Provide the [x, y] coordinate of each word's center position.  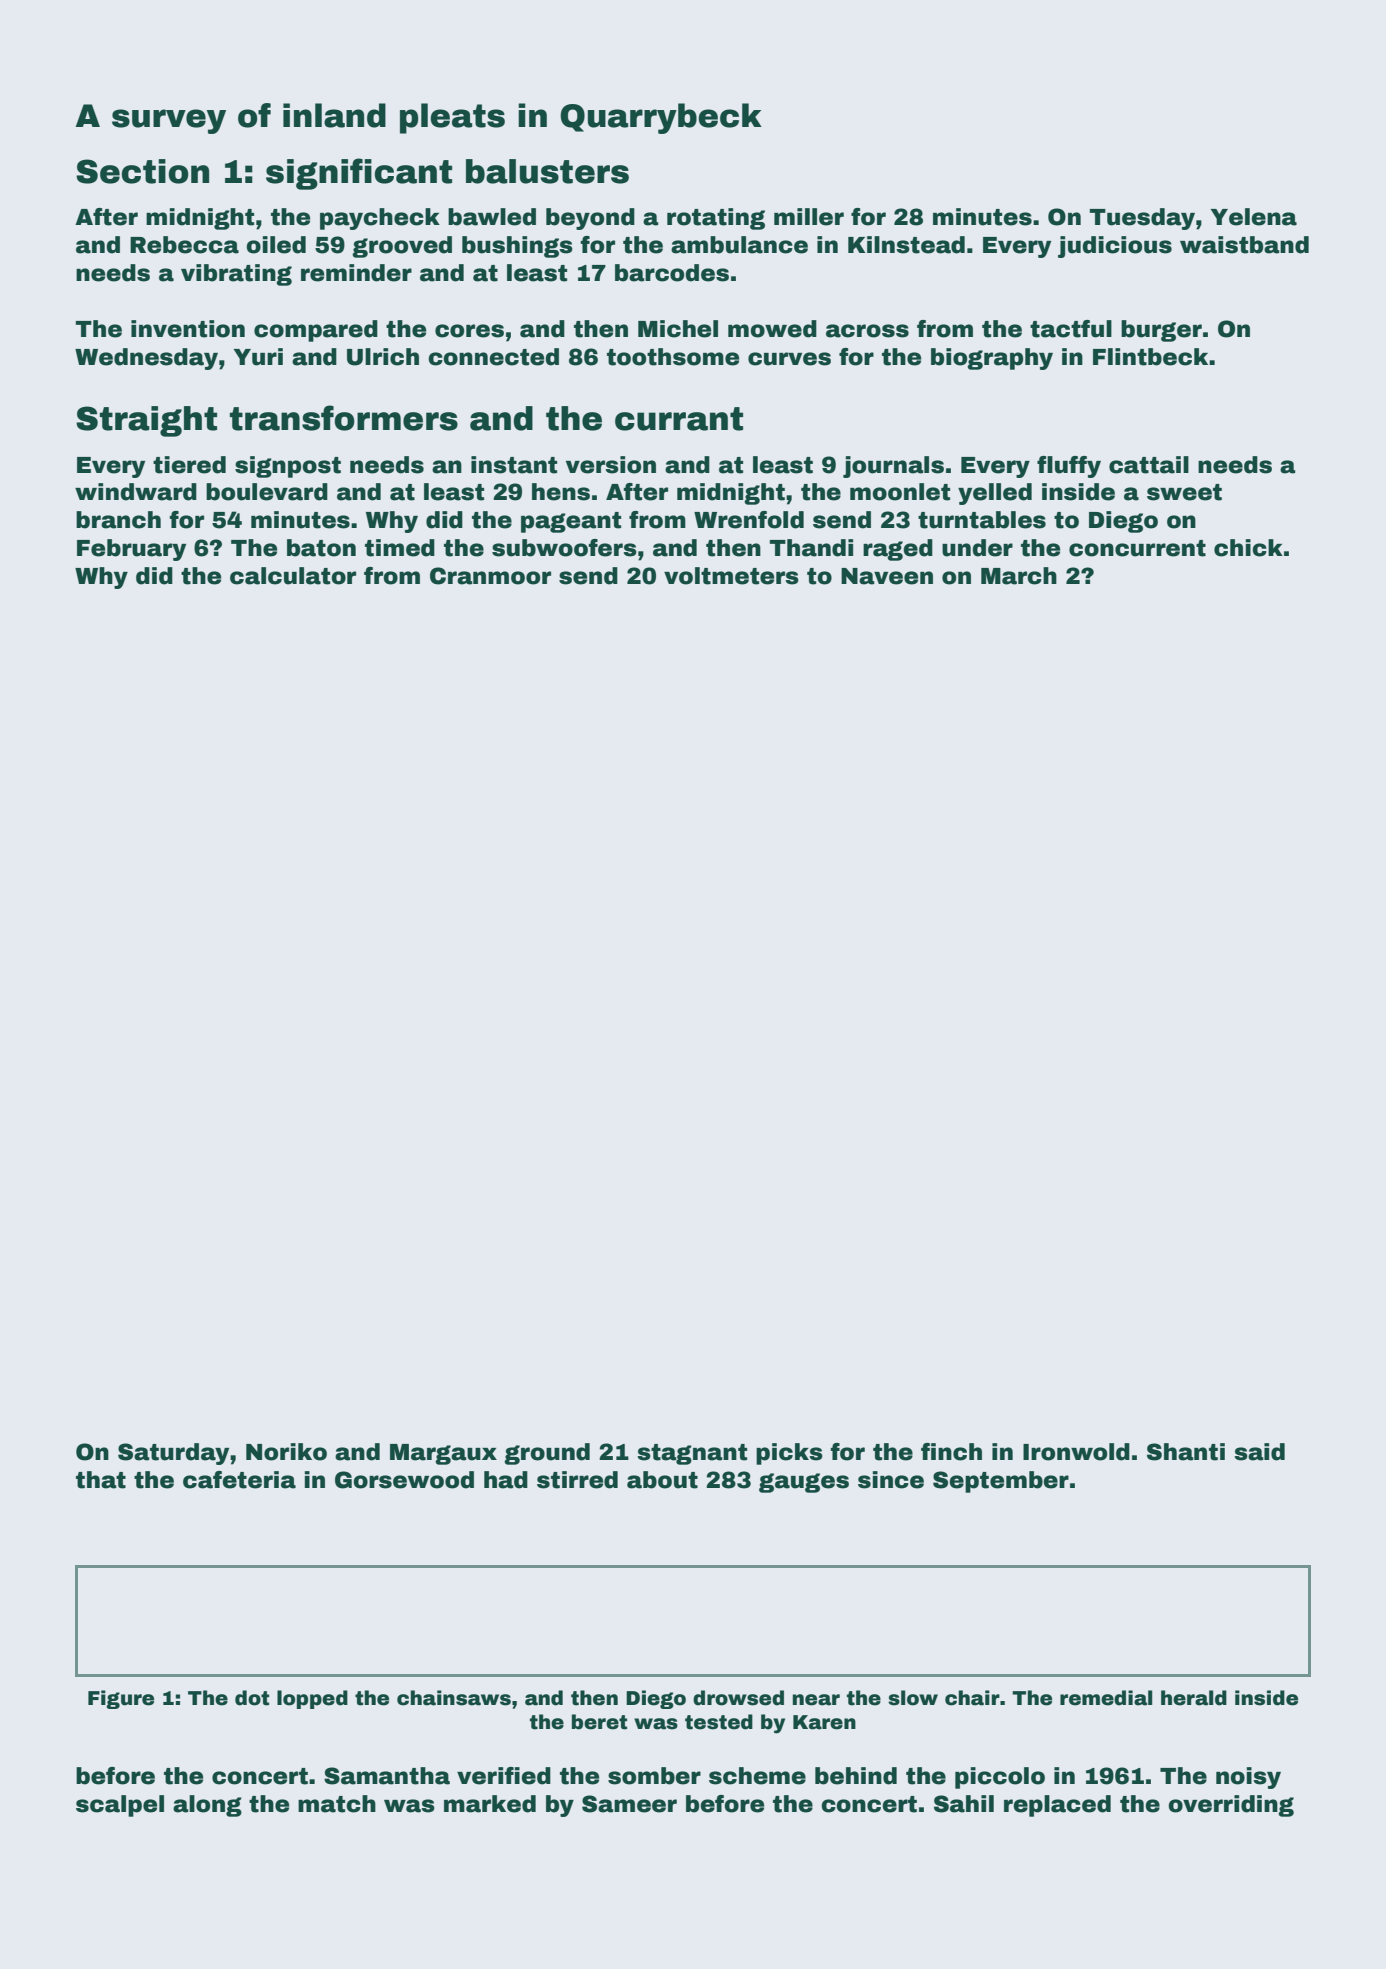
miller [809, 217]
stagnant [692, 1454]
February [131, 550]
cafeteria [239, 1480]
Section [142, 171]
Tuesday [1142, 219]
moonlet [900, 492]
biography [992, 359]
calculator [293, 576]
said [1259, 1452]
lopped [312, 1699]
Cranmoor [490, 576]
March [1019, 576]
